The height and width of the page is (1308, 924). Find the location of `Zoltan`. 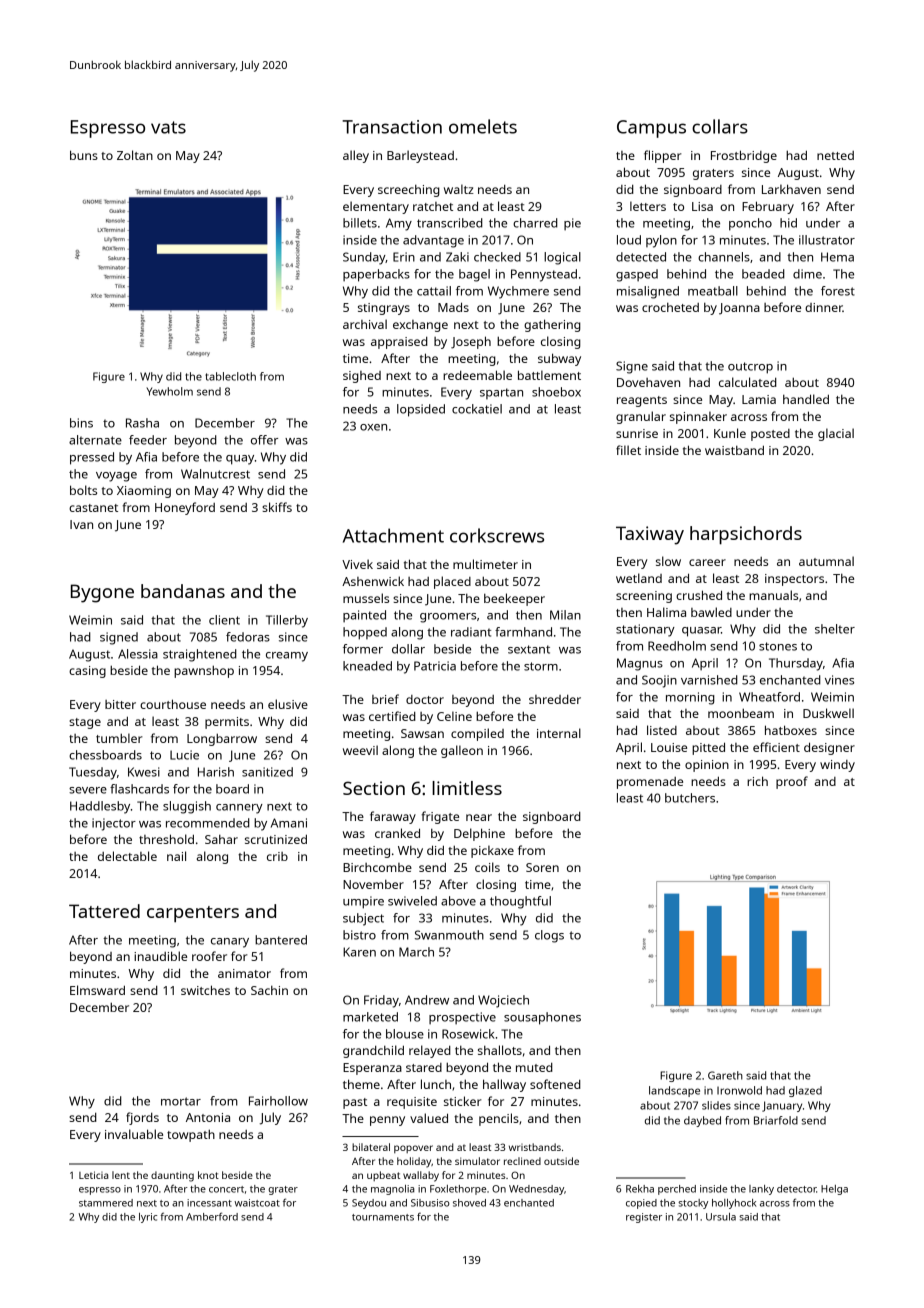

Zoltan is located at coordinates (135, 155).
